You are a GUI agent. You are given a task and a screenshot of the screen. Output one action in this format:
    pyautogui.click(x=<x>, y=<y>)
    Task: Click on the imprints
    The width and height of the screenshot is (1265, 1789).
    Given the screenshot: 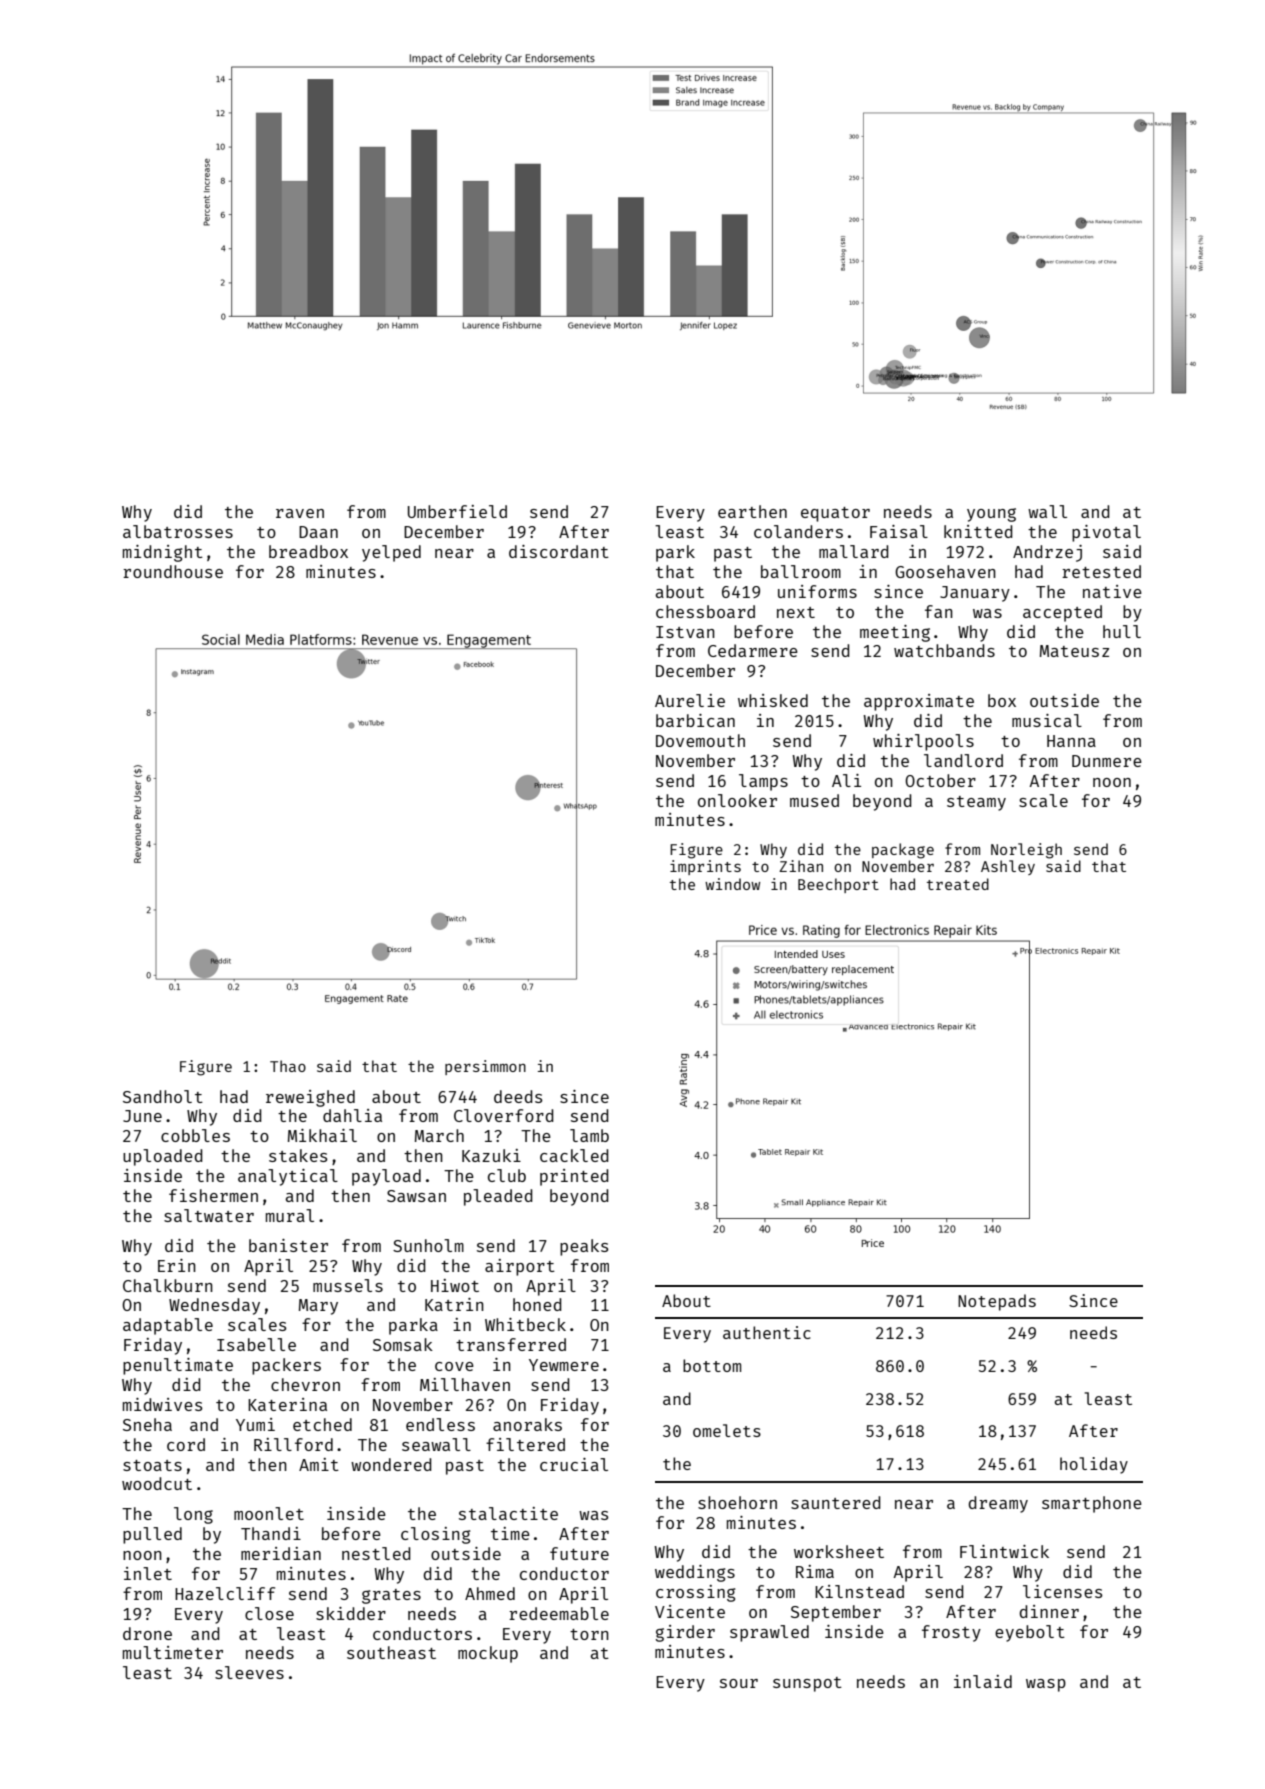 What is the action you would take?
    pyautogui.click(x=705, y=867)
